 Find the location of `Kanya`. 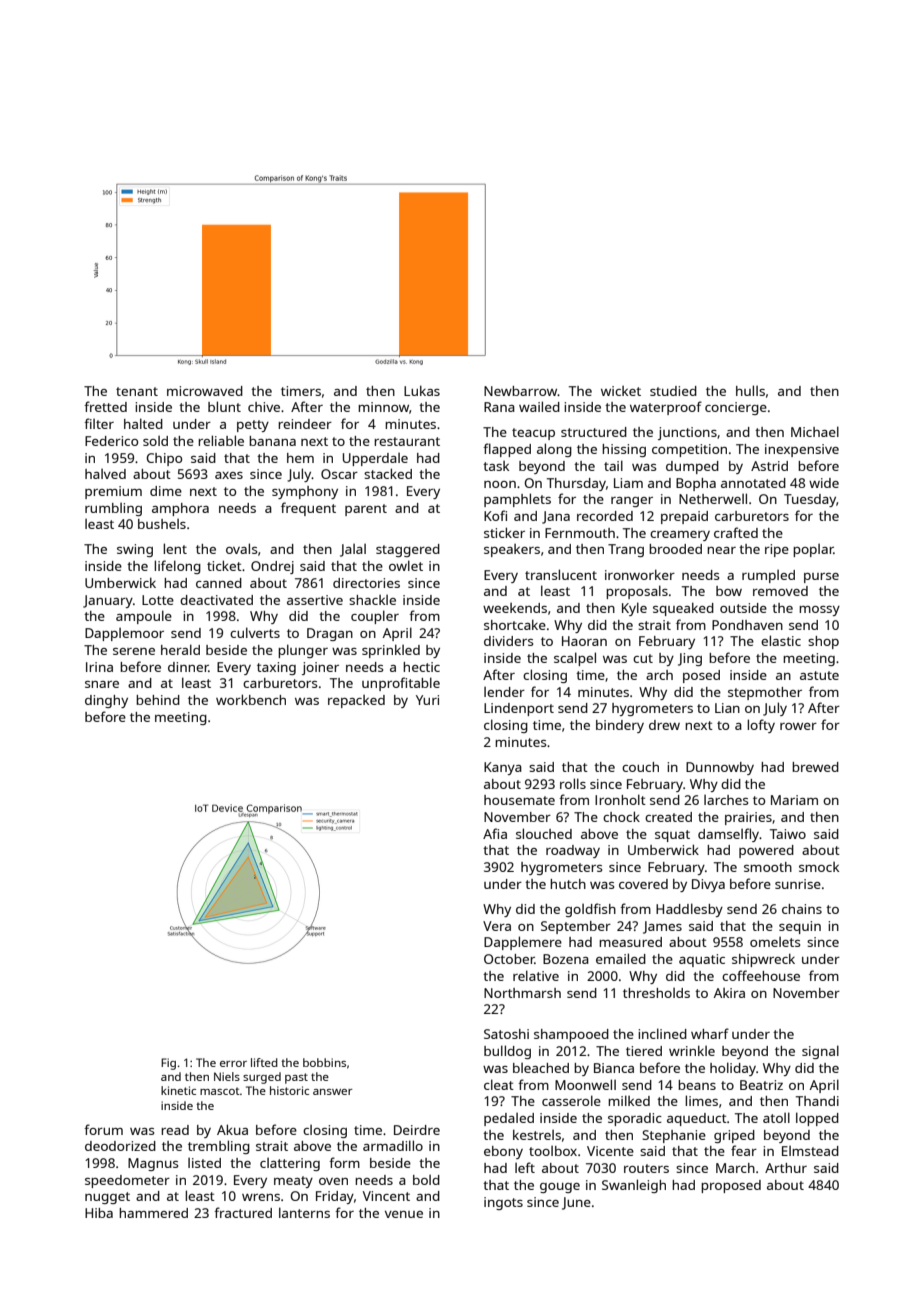

Kanya is located at coordinates (503, 768).
